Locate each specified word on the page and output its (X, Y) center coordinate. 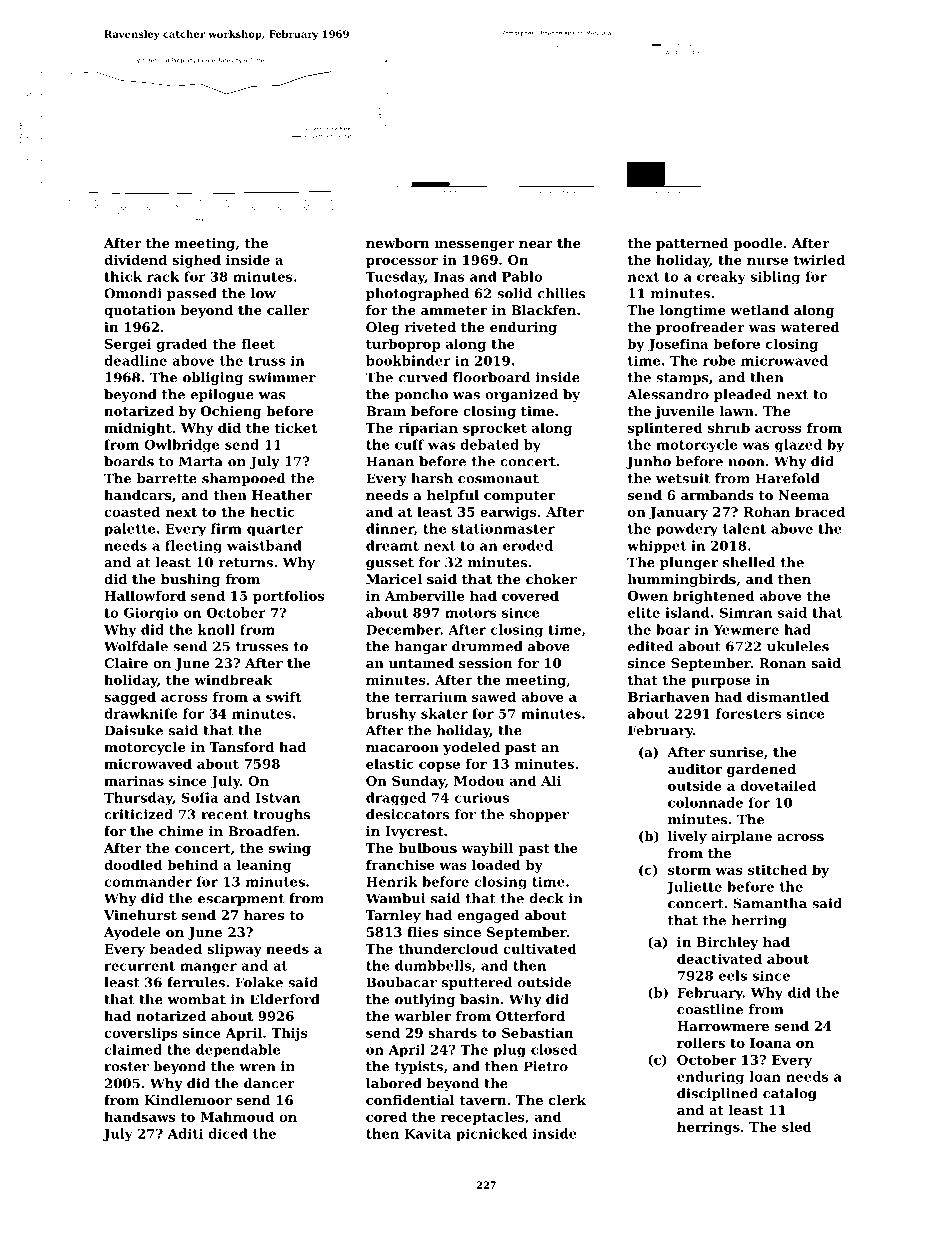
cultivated (539, 948)
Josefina (678, 345)
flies (422, 932)
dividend (135, 259)
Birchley (727, 943)
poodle (757, 244)
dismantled (788, 696)
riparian (428, 429)
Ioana (770, 1043)
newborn (397, 243)
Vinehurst (140, 915)
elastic (390, 763)
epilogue (222, 395)
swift (283, 696)
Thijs (289, 1034)
